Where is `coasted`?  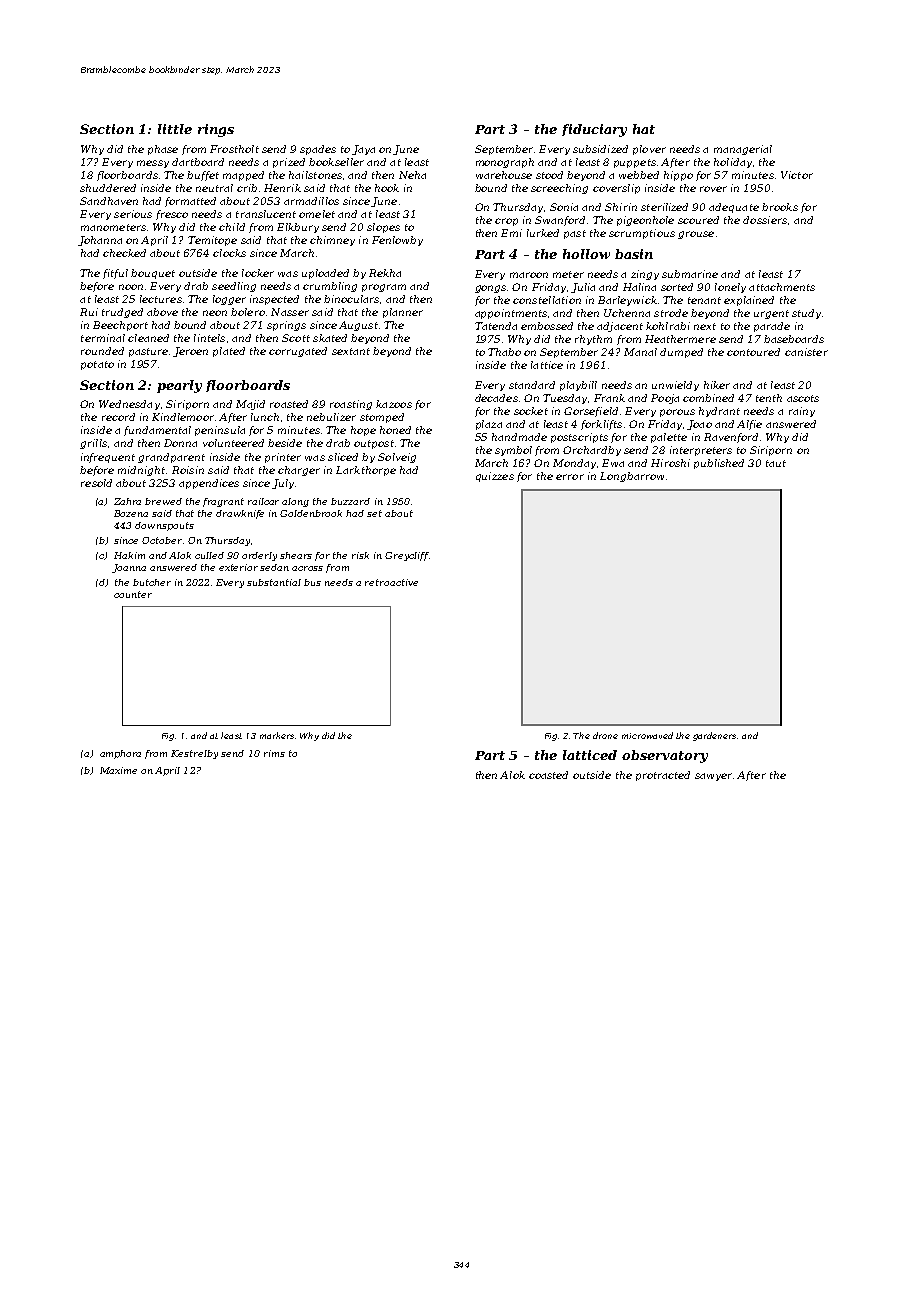 coasted is located at coordinates (548, 775).
